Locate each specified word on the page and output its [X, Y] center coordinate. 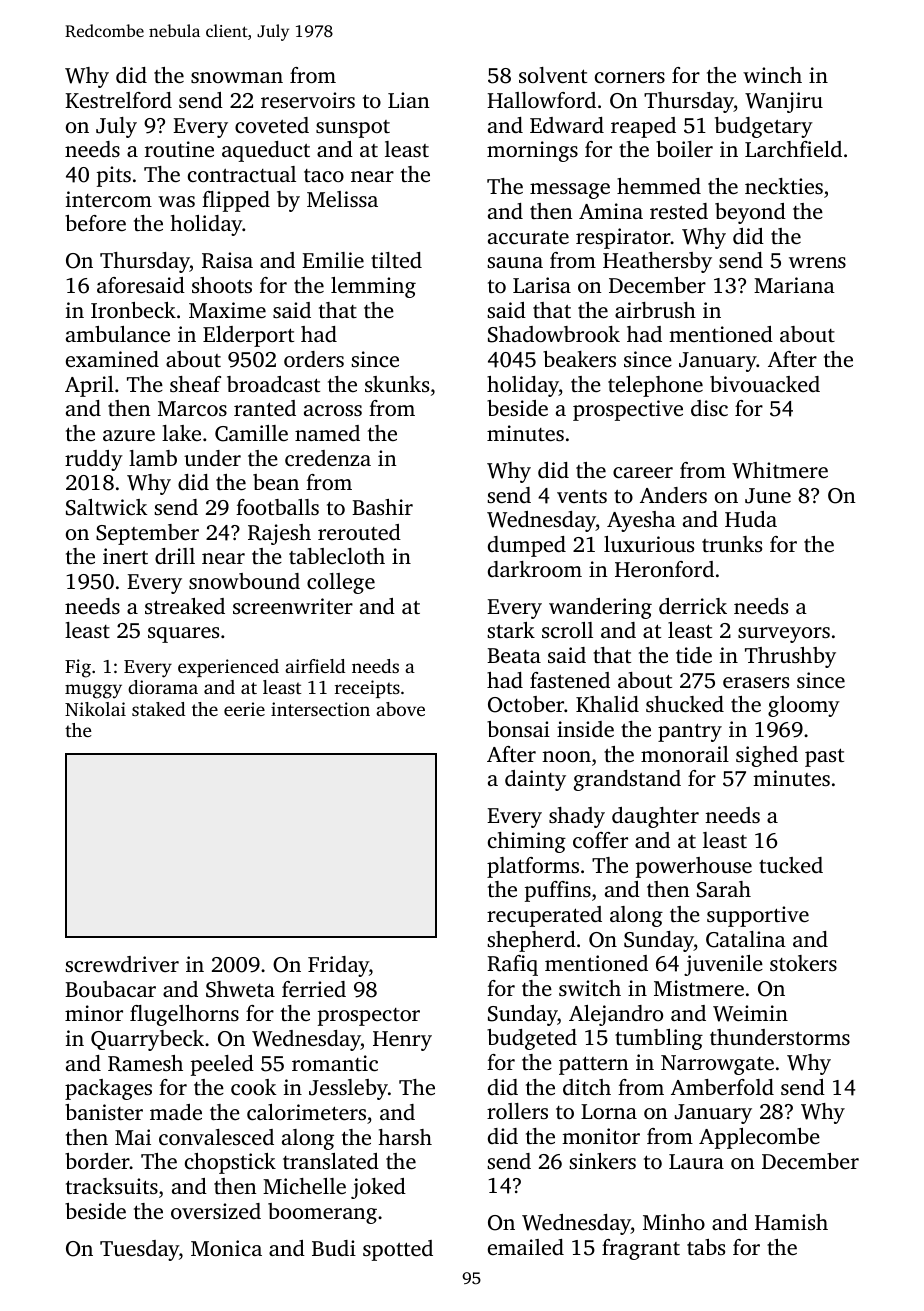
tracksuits [112, 1186]
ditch [587, 1087]
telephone [655, 386]
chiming [527, 842]
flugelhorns [184, 1015]
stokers [803, 963]
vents [582, 496]
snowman [237, 77]
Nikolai [95, 709]
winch [772, 75]
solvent [553, 75]
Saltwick [107, 507]
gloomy [804, 706]
